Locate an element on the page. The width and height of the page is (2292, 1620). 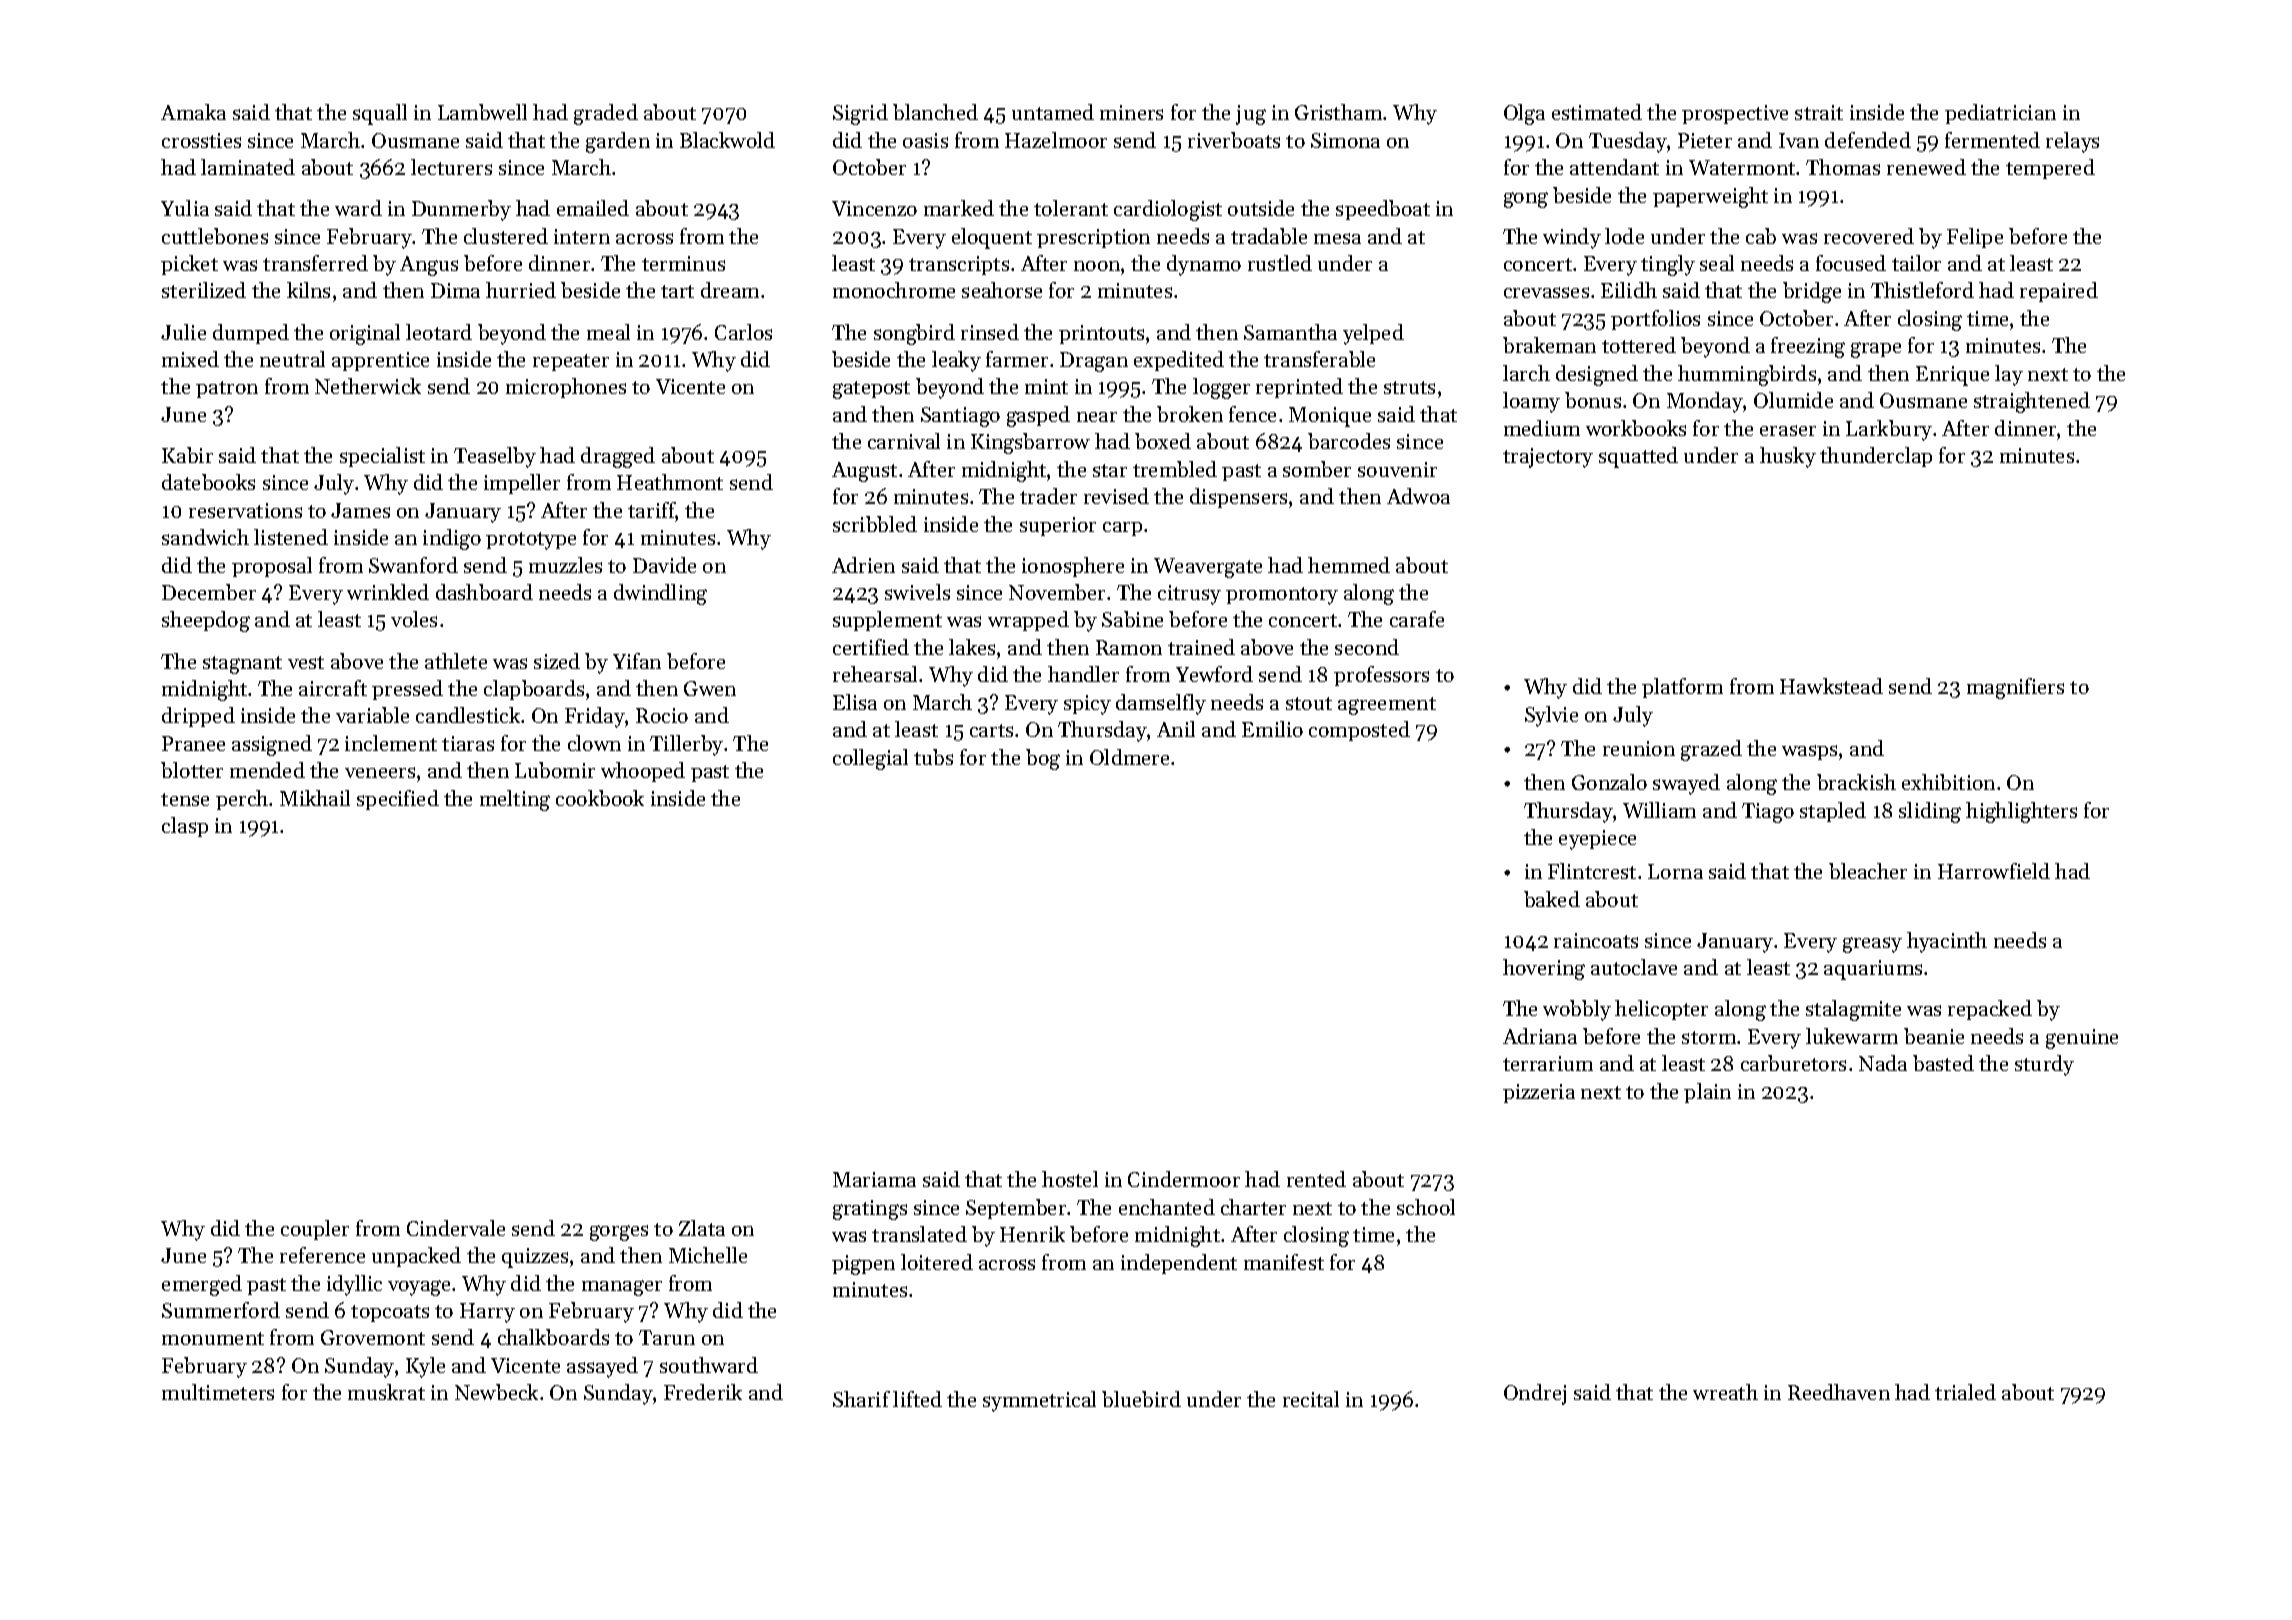
lecturers is located at coordinates (451, 167).
